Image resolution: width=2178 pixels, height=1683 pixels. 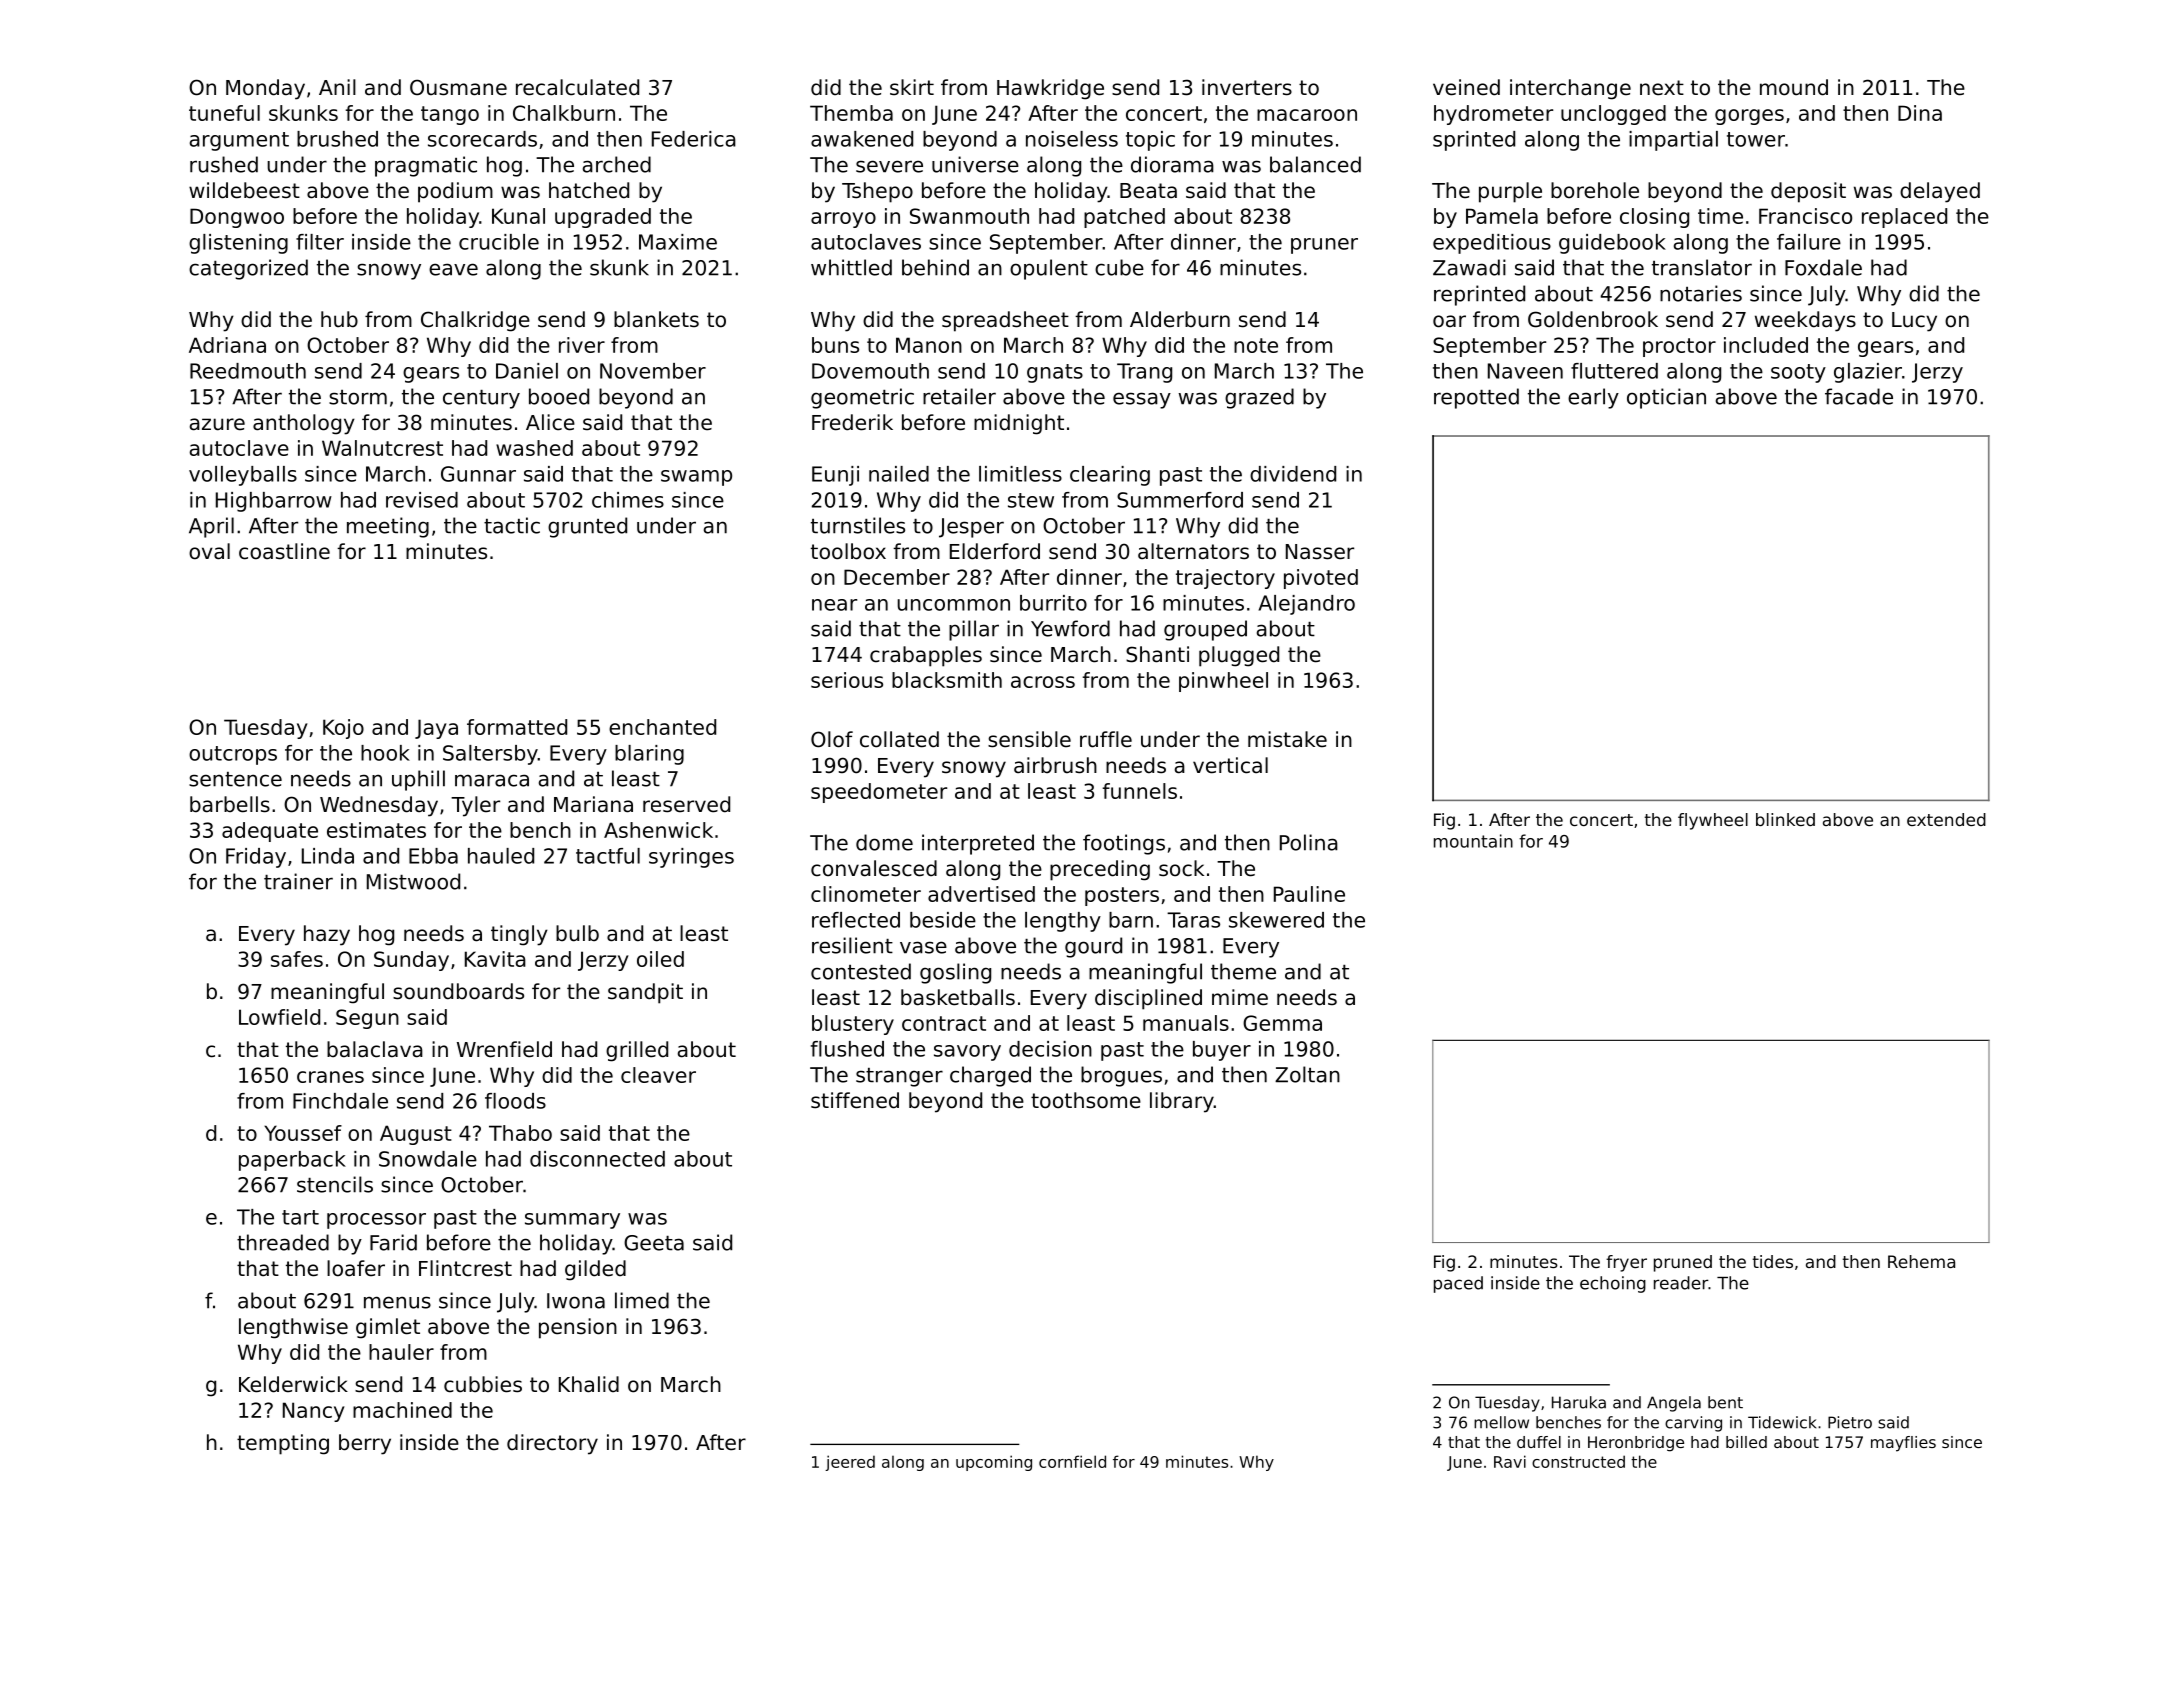 What do you see at coordinates (1282, 1023) in the screenshot?
I see `Gemma` at bounding box center [1282, 1023].
